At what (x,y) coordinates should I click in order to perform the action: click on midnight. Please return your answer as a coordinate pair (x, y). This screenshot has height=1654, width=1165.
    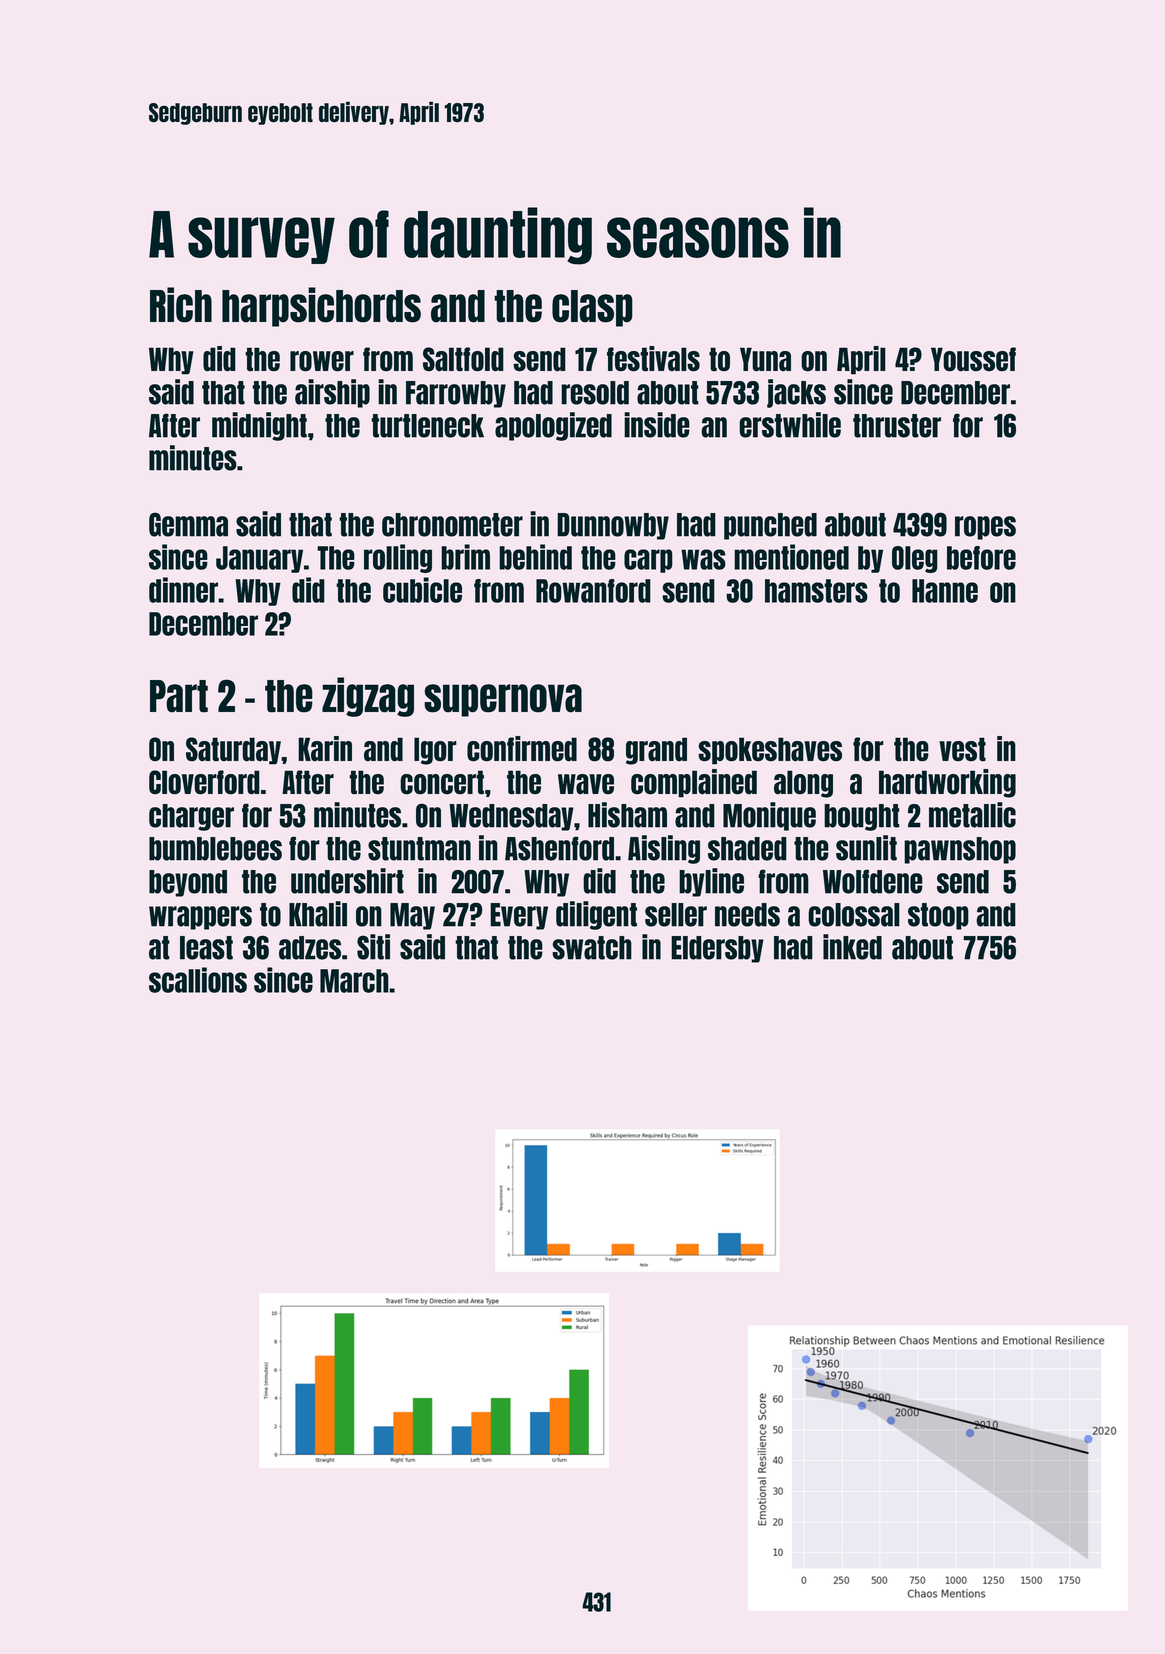
    Looking at the image, I should click on (259, 426).
